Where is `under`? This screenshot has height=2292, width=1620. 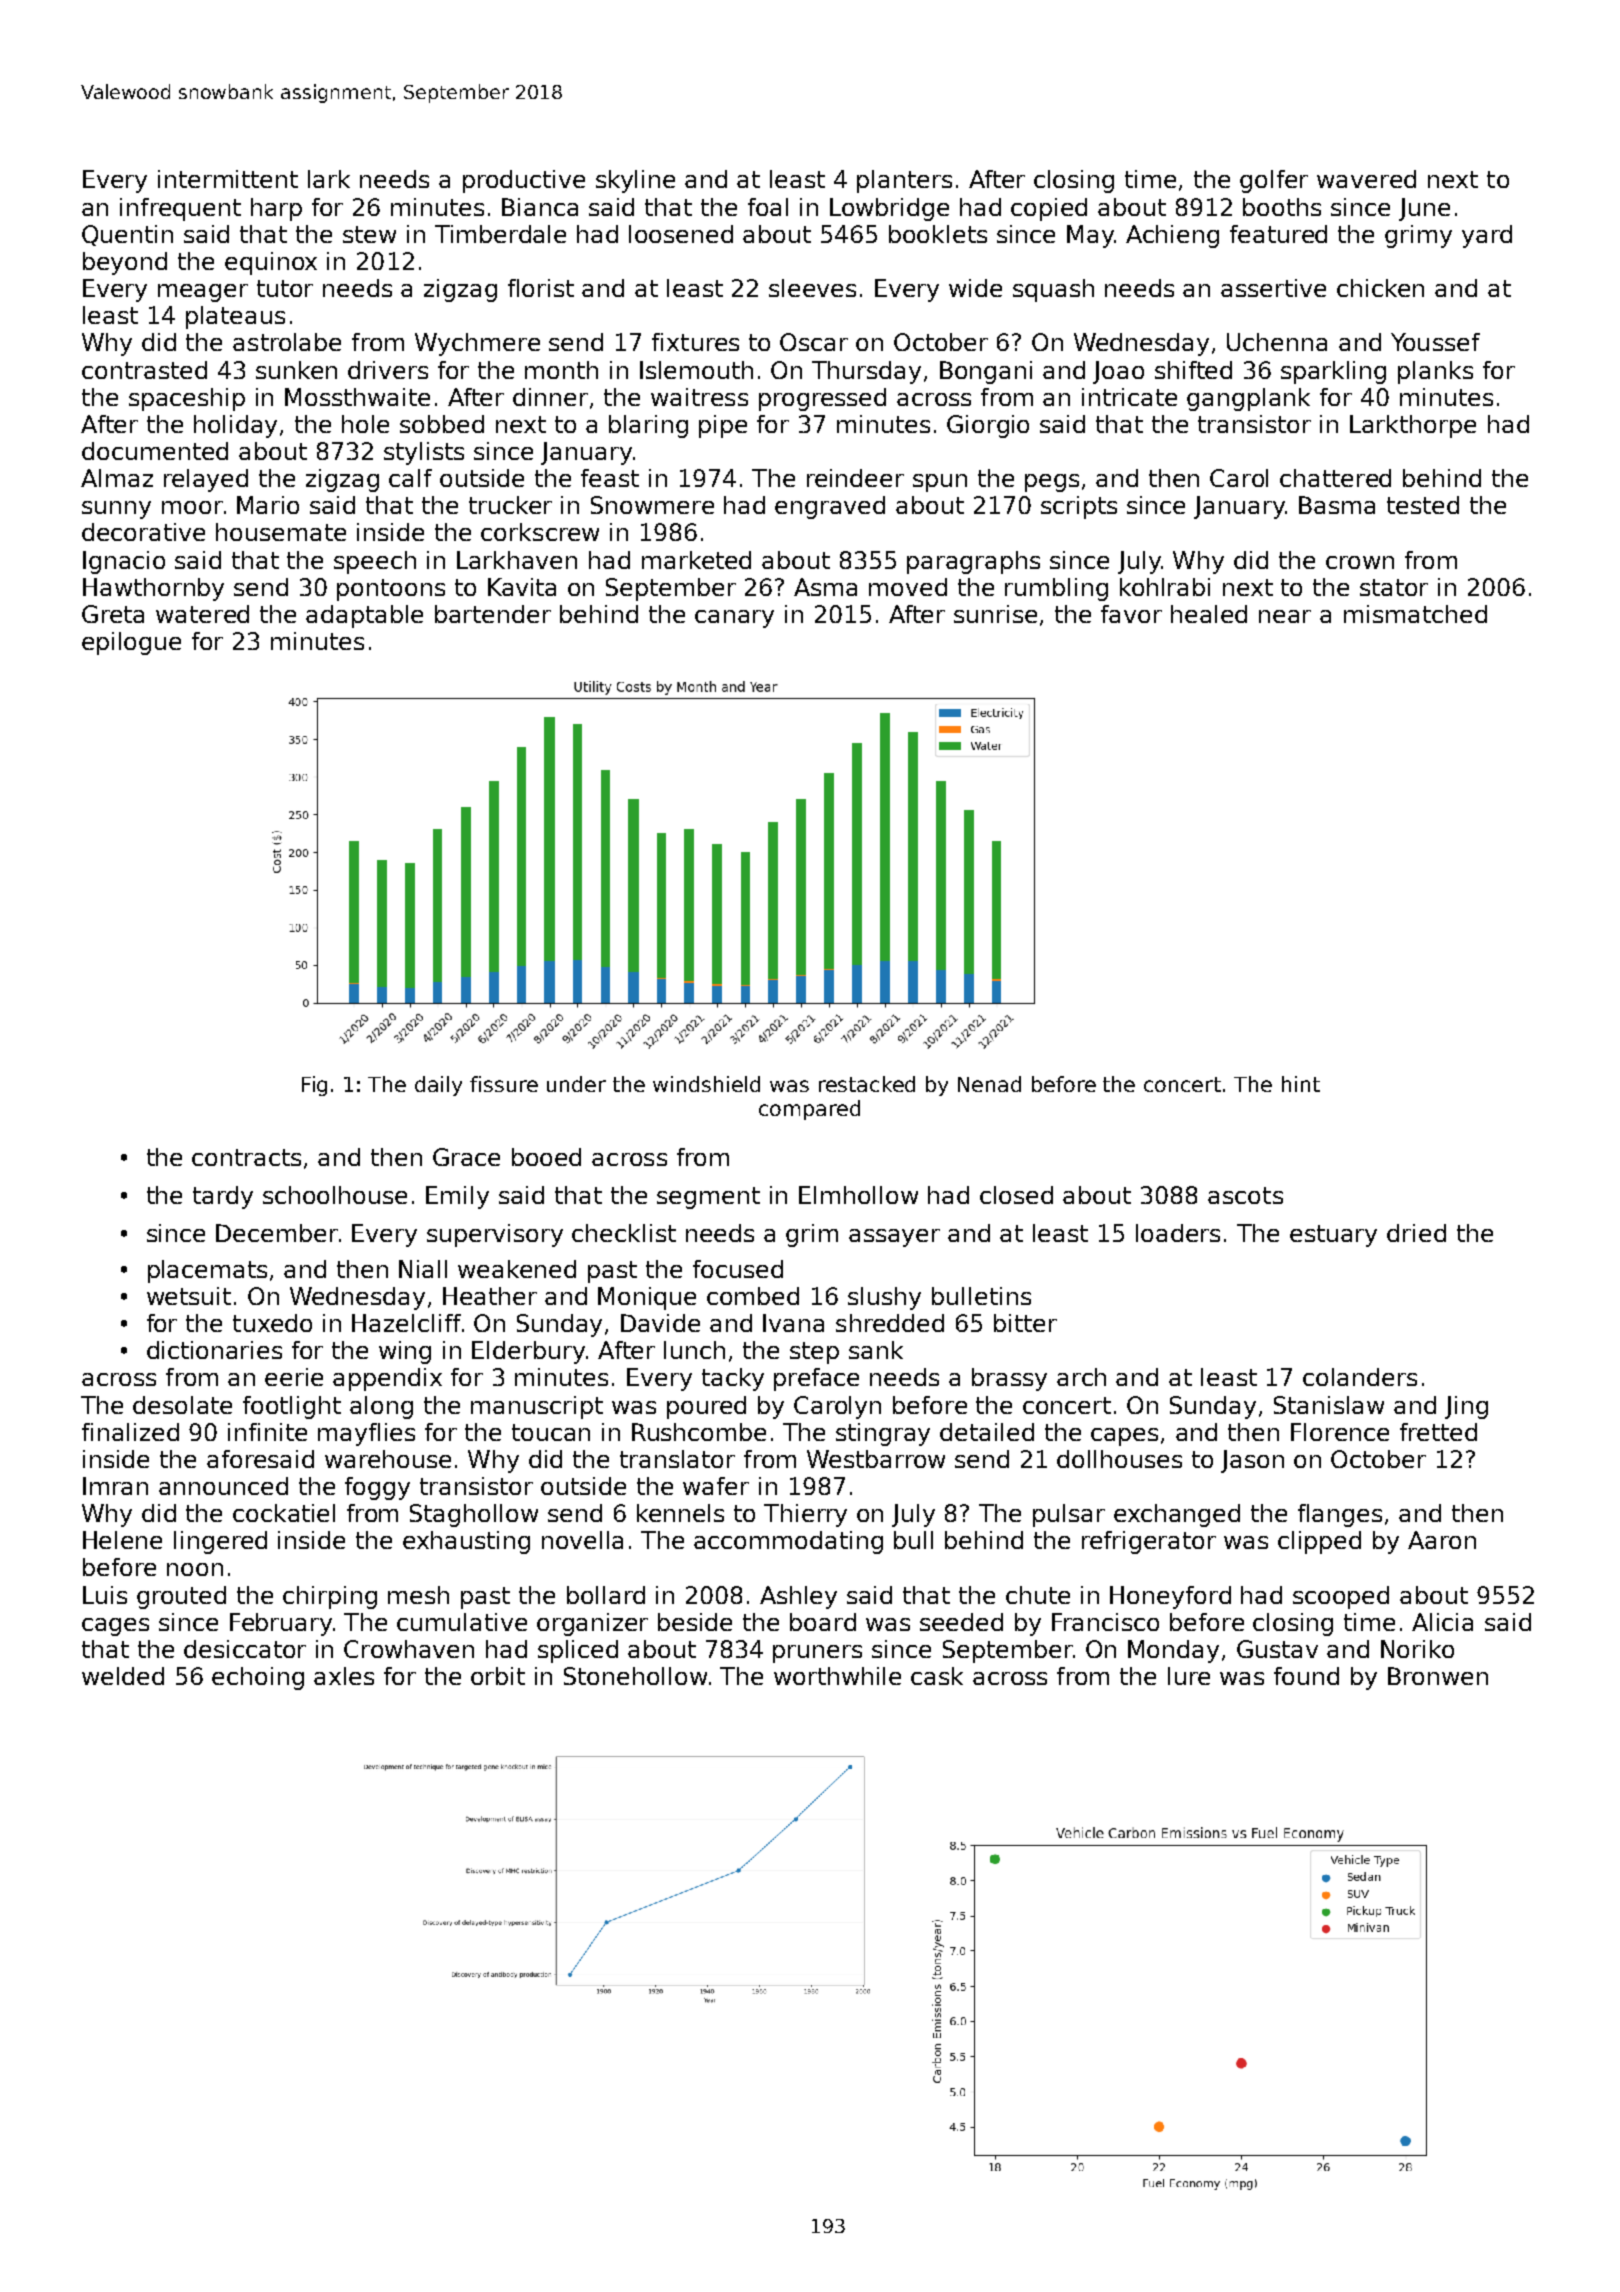 under is located at coordinates (576, 1084).
